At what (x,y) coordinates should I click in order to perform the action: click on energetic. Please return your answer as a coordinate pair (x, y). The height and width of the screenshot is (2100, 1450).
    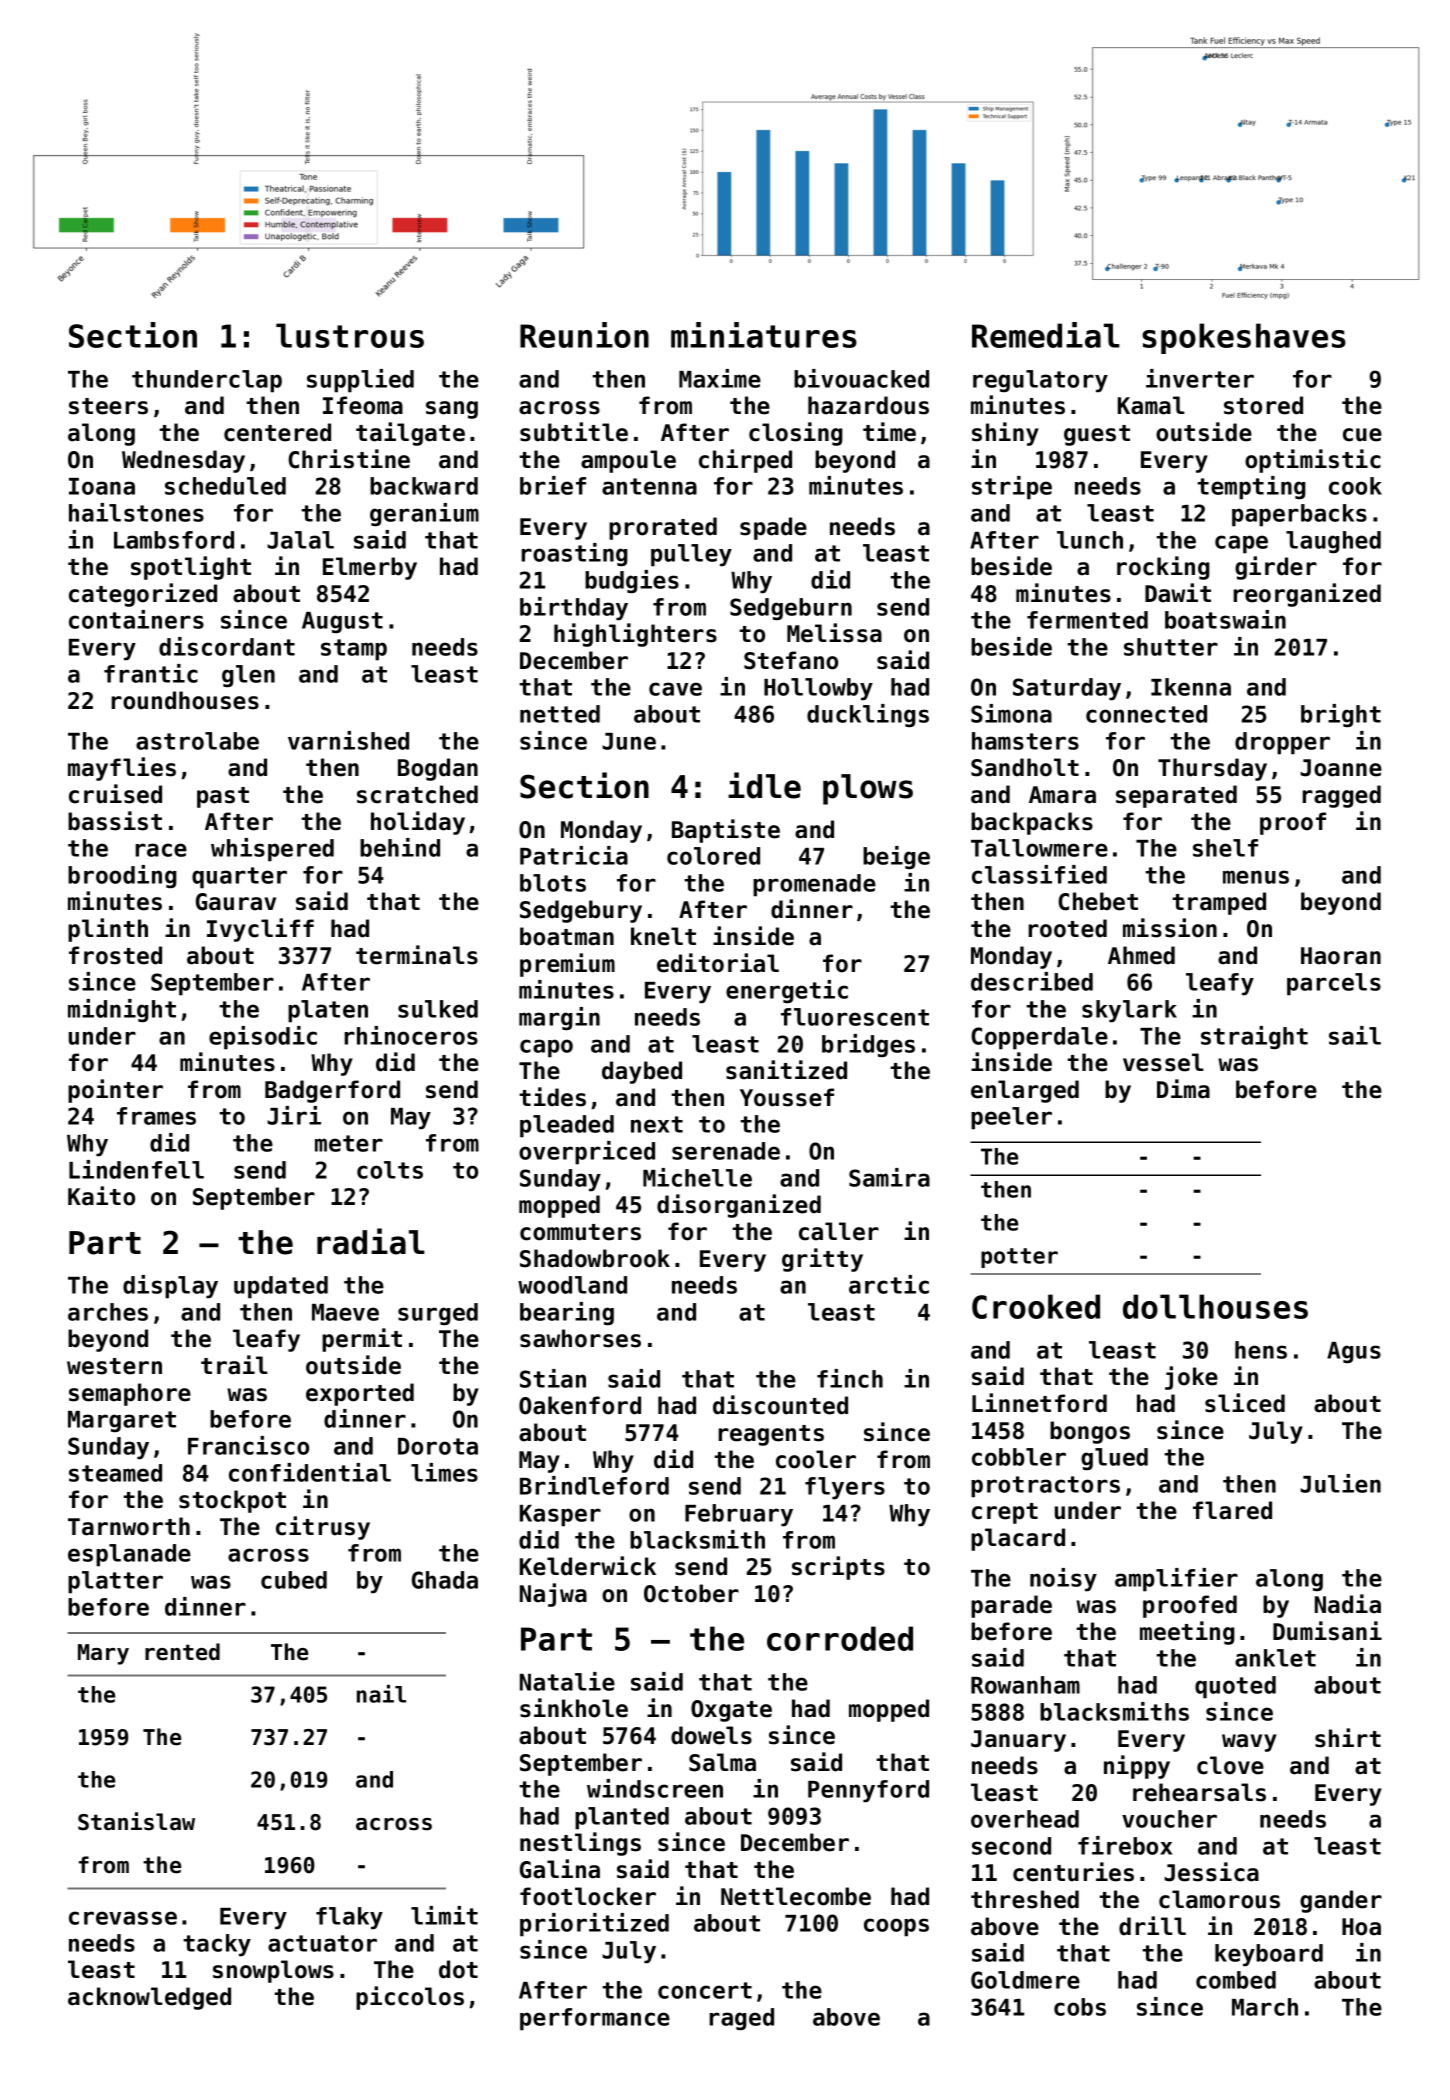
    Looking at the image, I should click on (787, 991).
